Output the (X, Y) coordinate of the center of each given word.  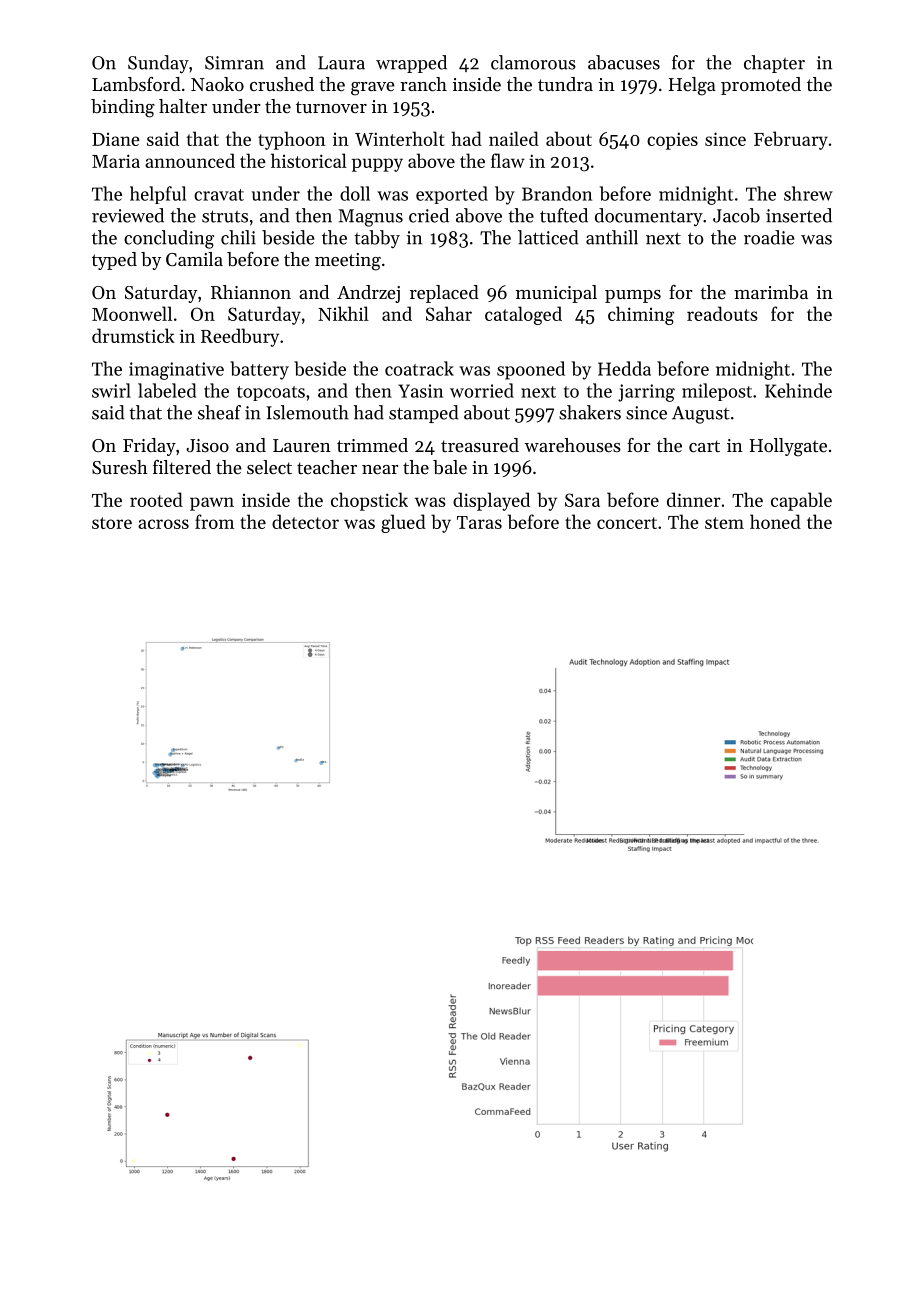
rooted (156, 499)
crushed (282, 84)
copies (672, 141)
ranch (423, 84)
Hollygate (788, 447)
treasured (480, 445)
